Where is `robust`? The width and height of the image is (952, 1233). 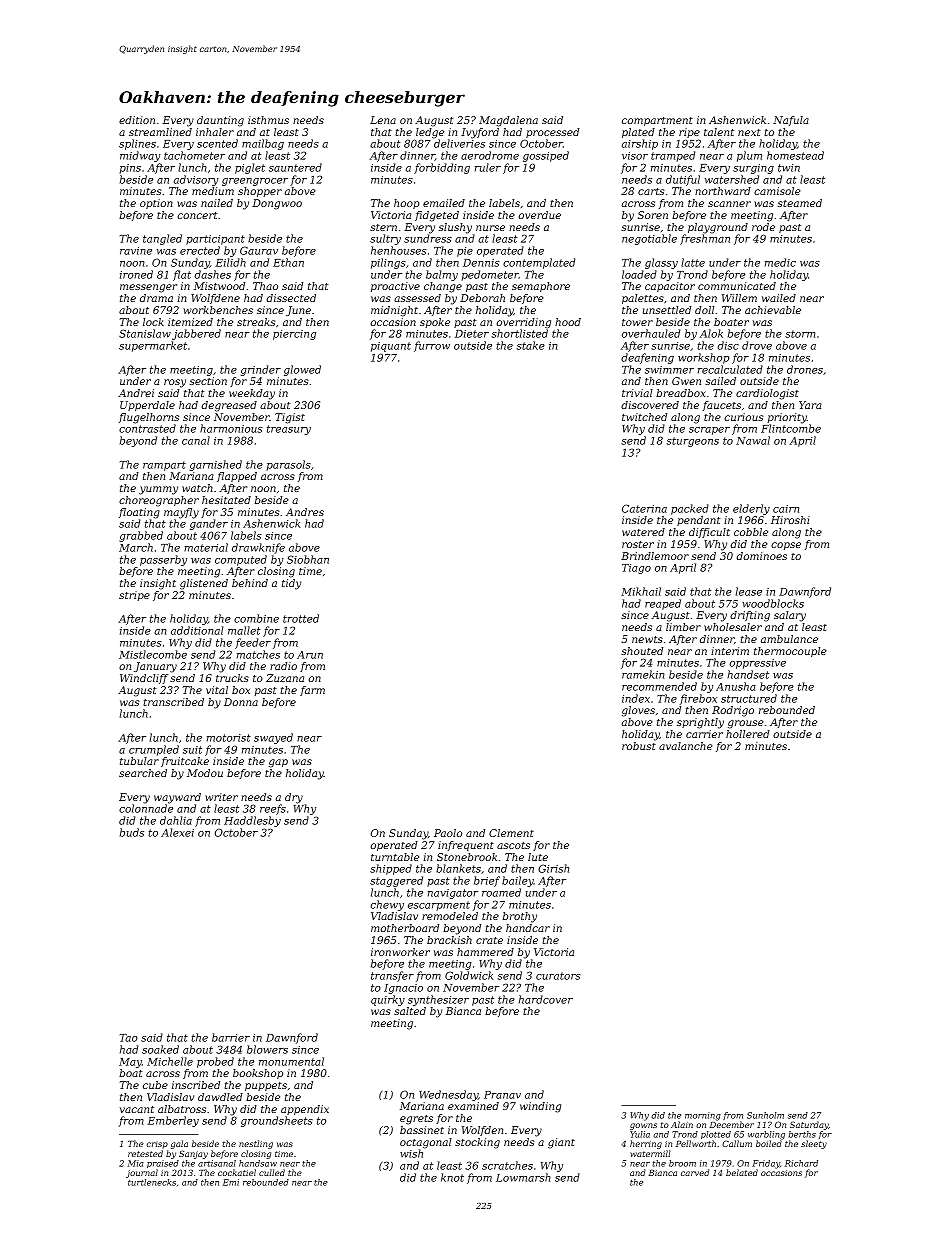 robust is located at coordinates (639, 746).
